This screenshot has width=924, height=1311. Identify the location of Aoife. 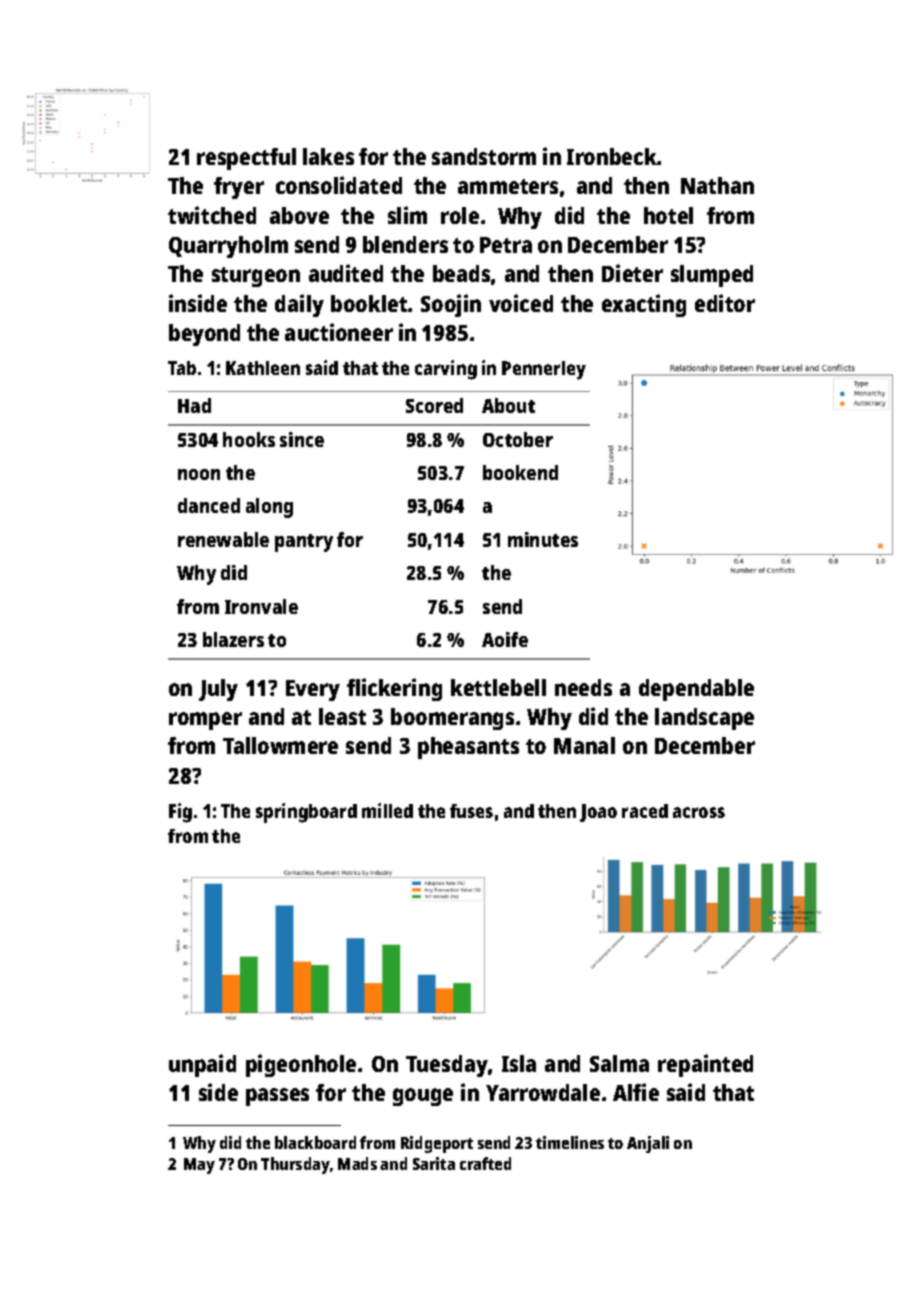
(505, 639).
